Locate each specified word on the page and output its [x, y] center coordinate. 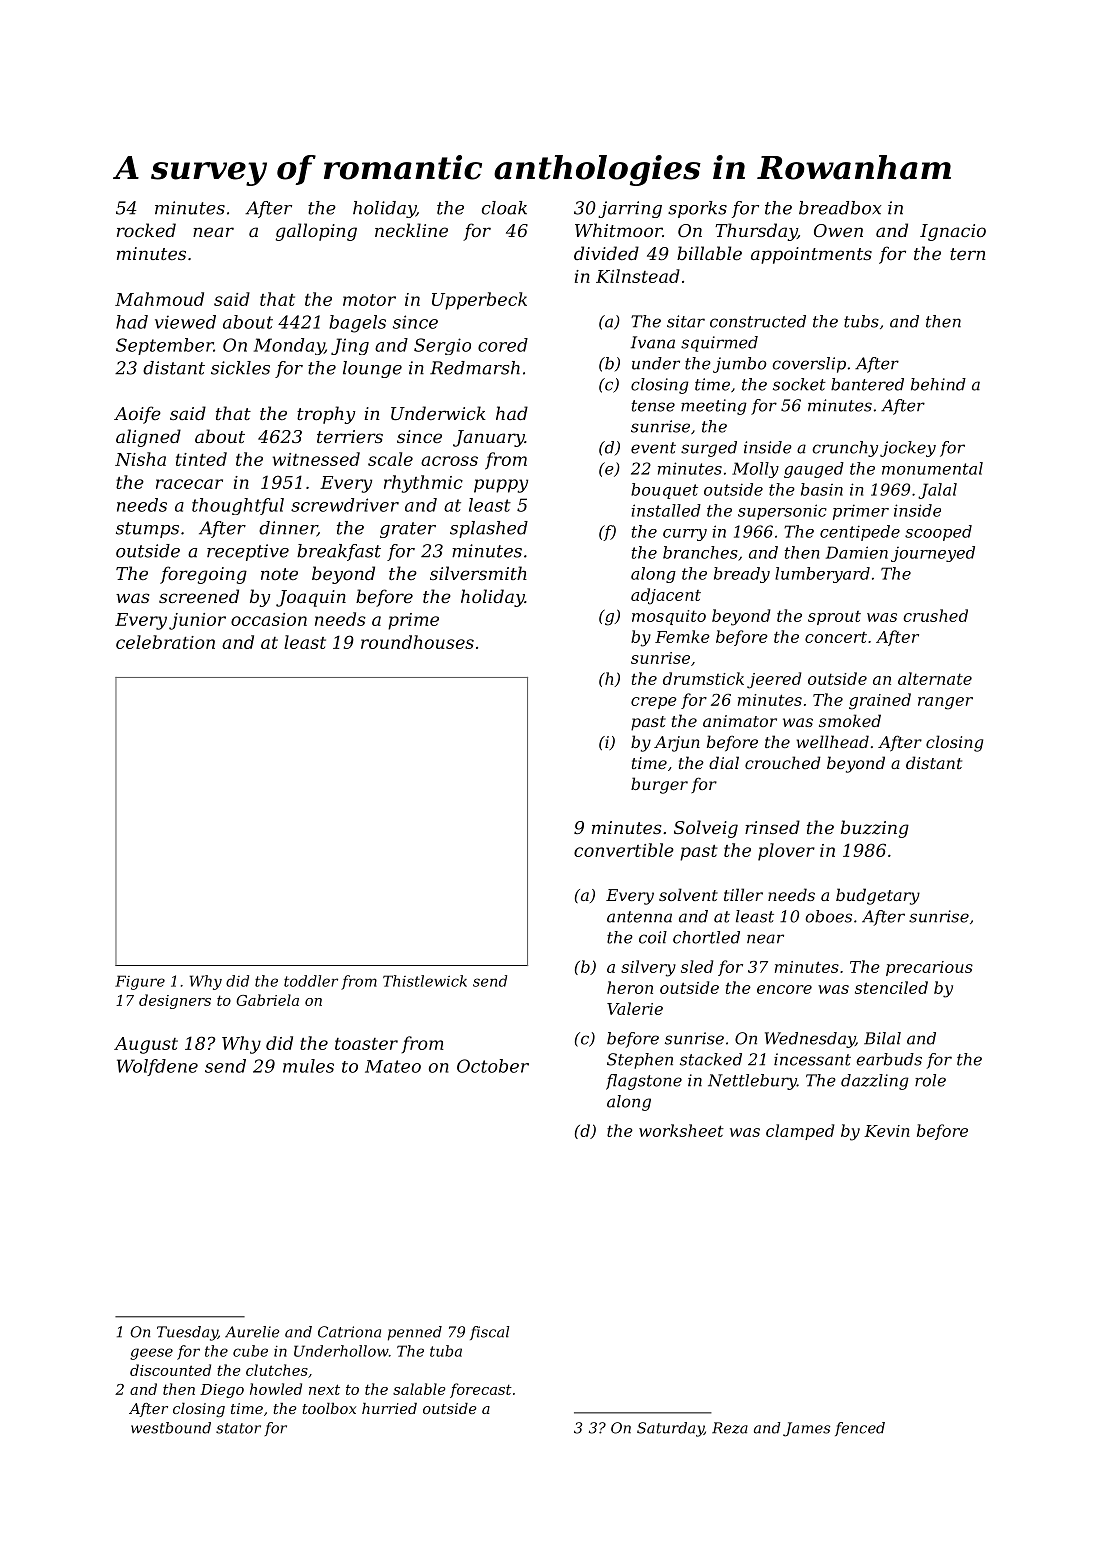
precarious [929, 968]
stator [238, 1428]
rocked [146, 230]
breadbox [840, 208]
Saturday [670, 1429]
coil [653, 937]
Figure [140, 982]
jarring [630, 209]
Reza [730, 1428]
